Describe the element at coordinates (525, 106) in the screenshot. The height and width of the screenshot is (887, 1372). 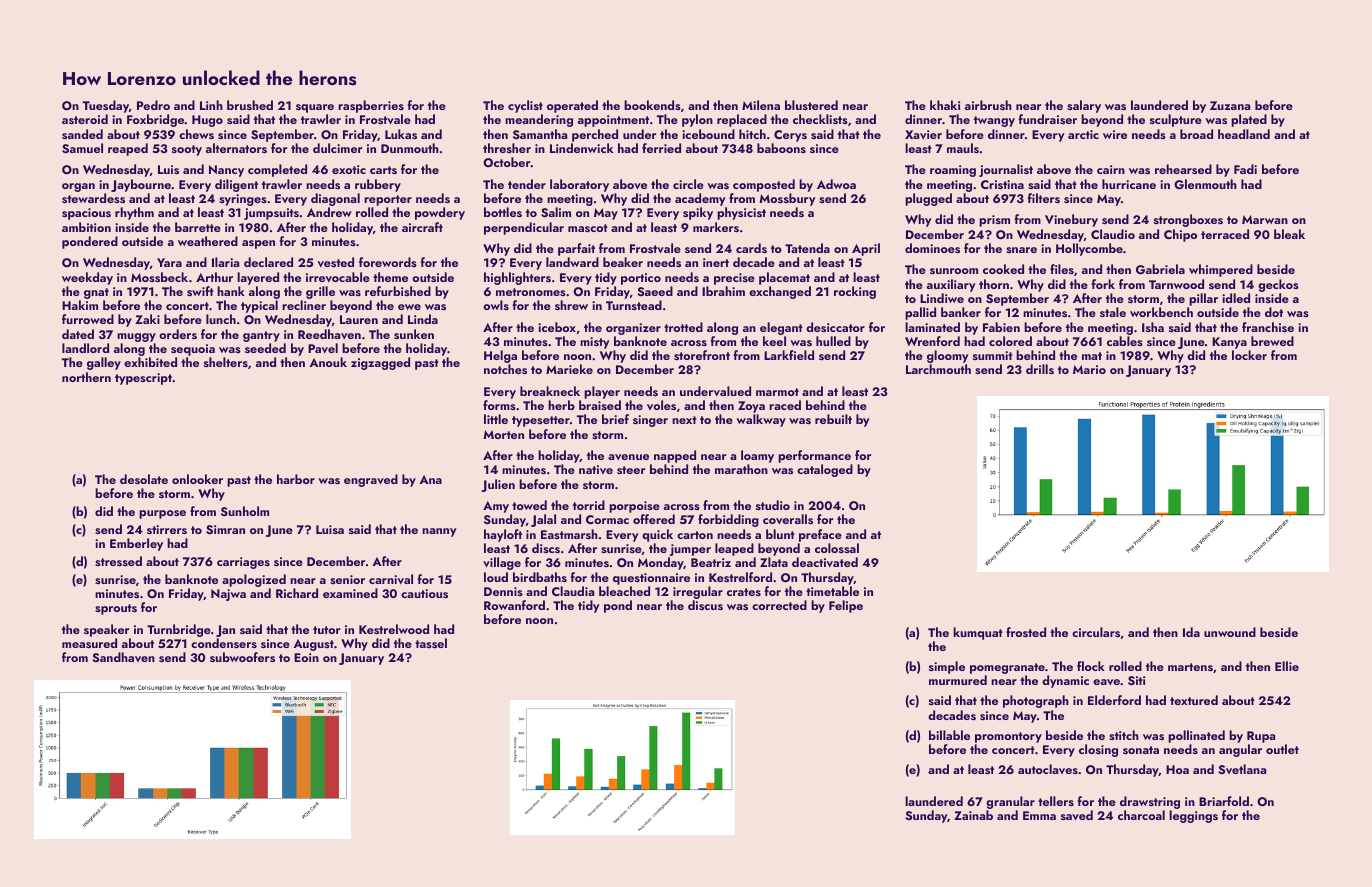
I see `cyclist` at that location.
